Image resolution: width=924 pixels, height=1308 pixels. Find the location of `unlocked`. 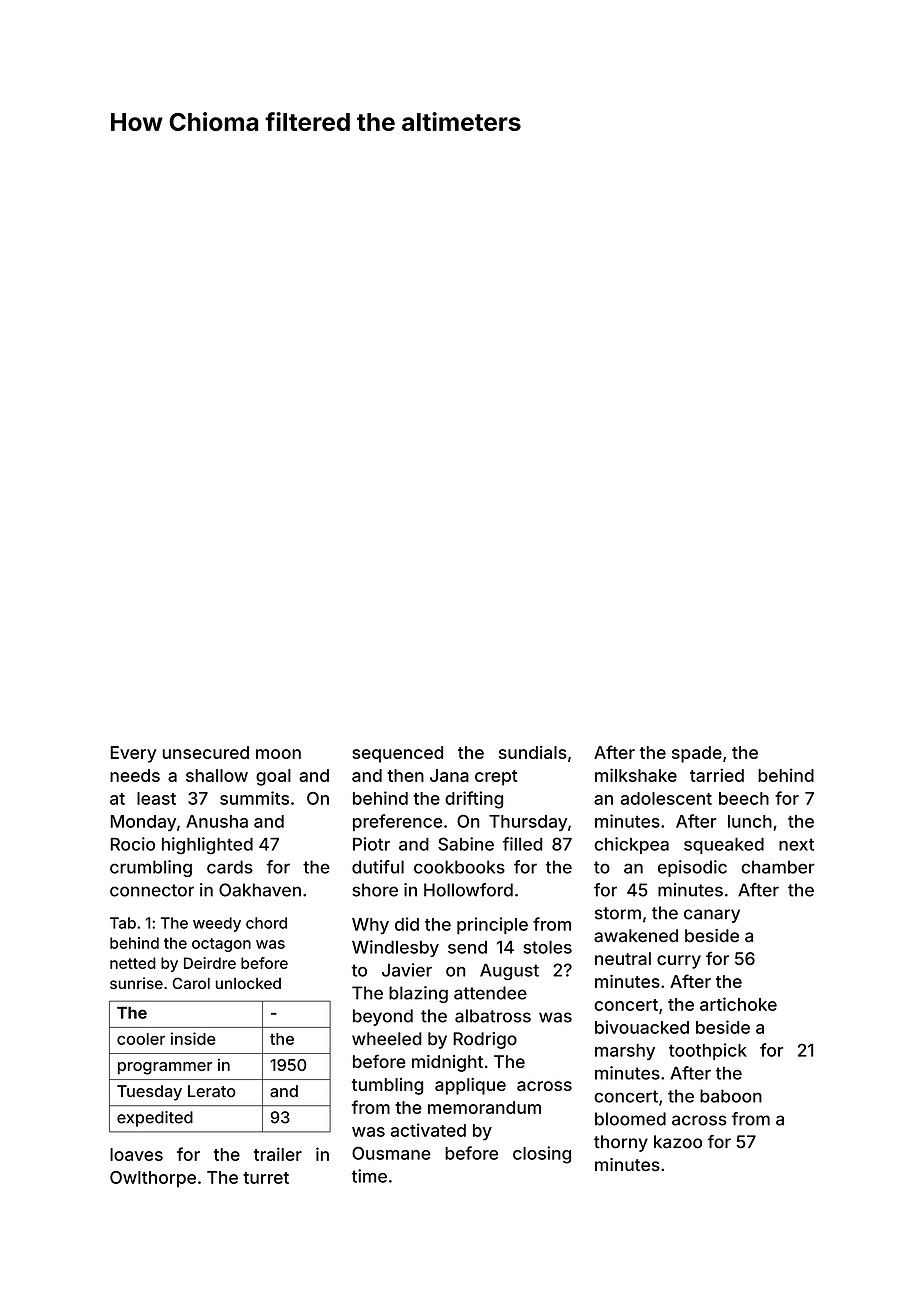

unlocked is located at coordinates (248, 983).
